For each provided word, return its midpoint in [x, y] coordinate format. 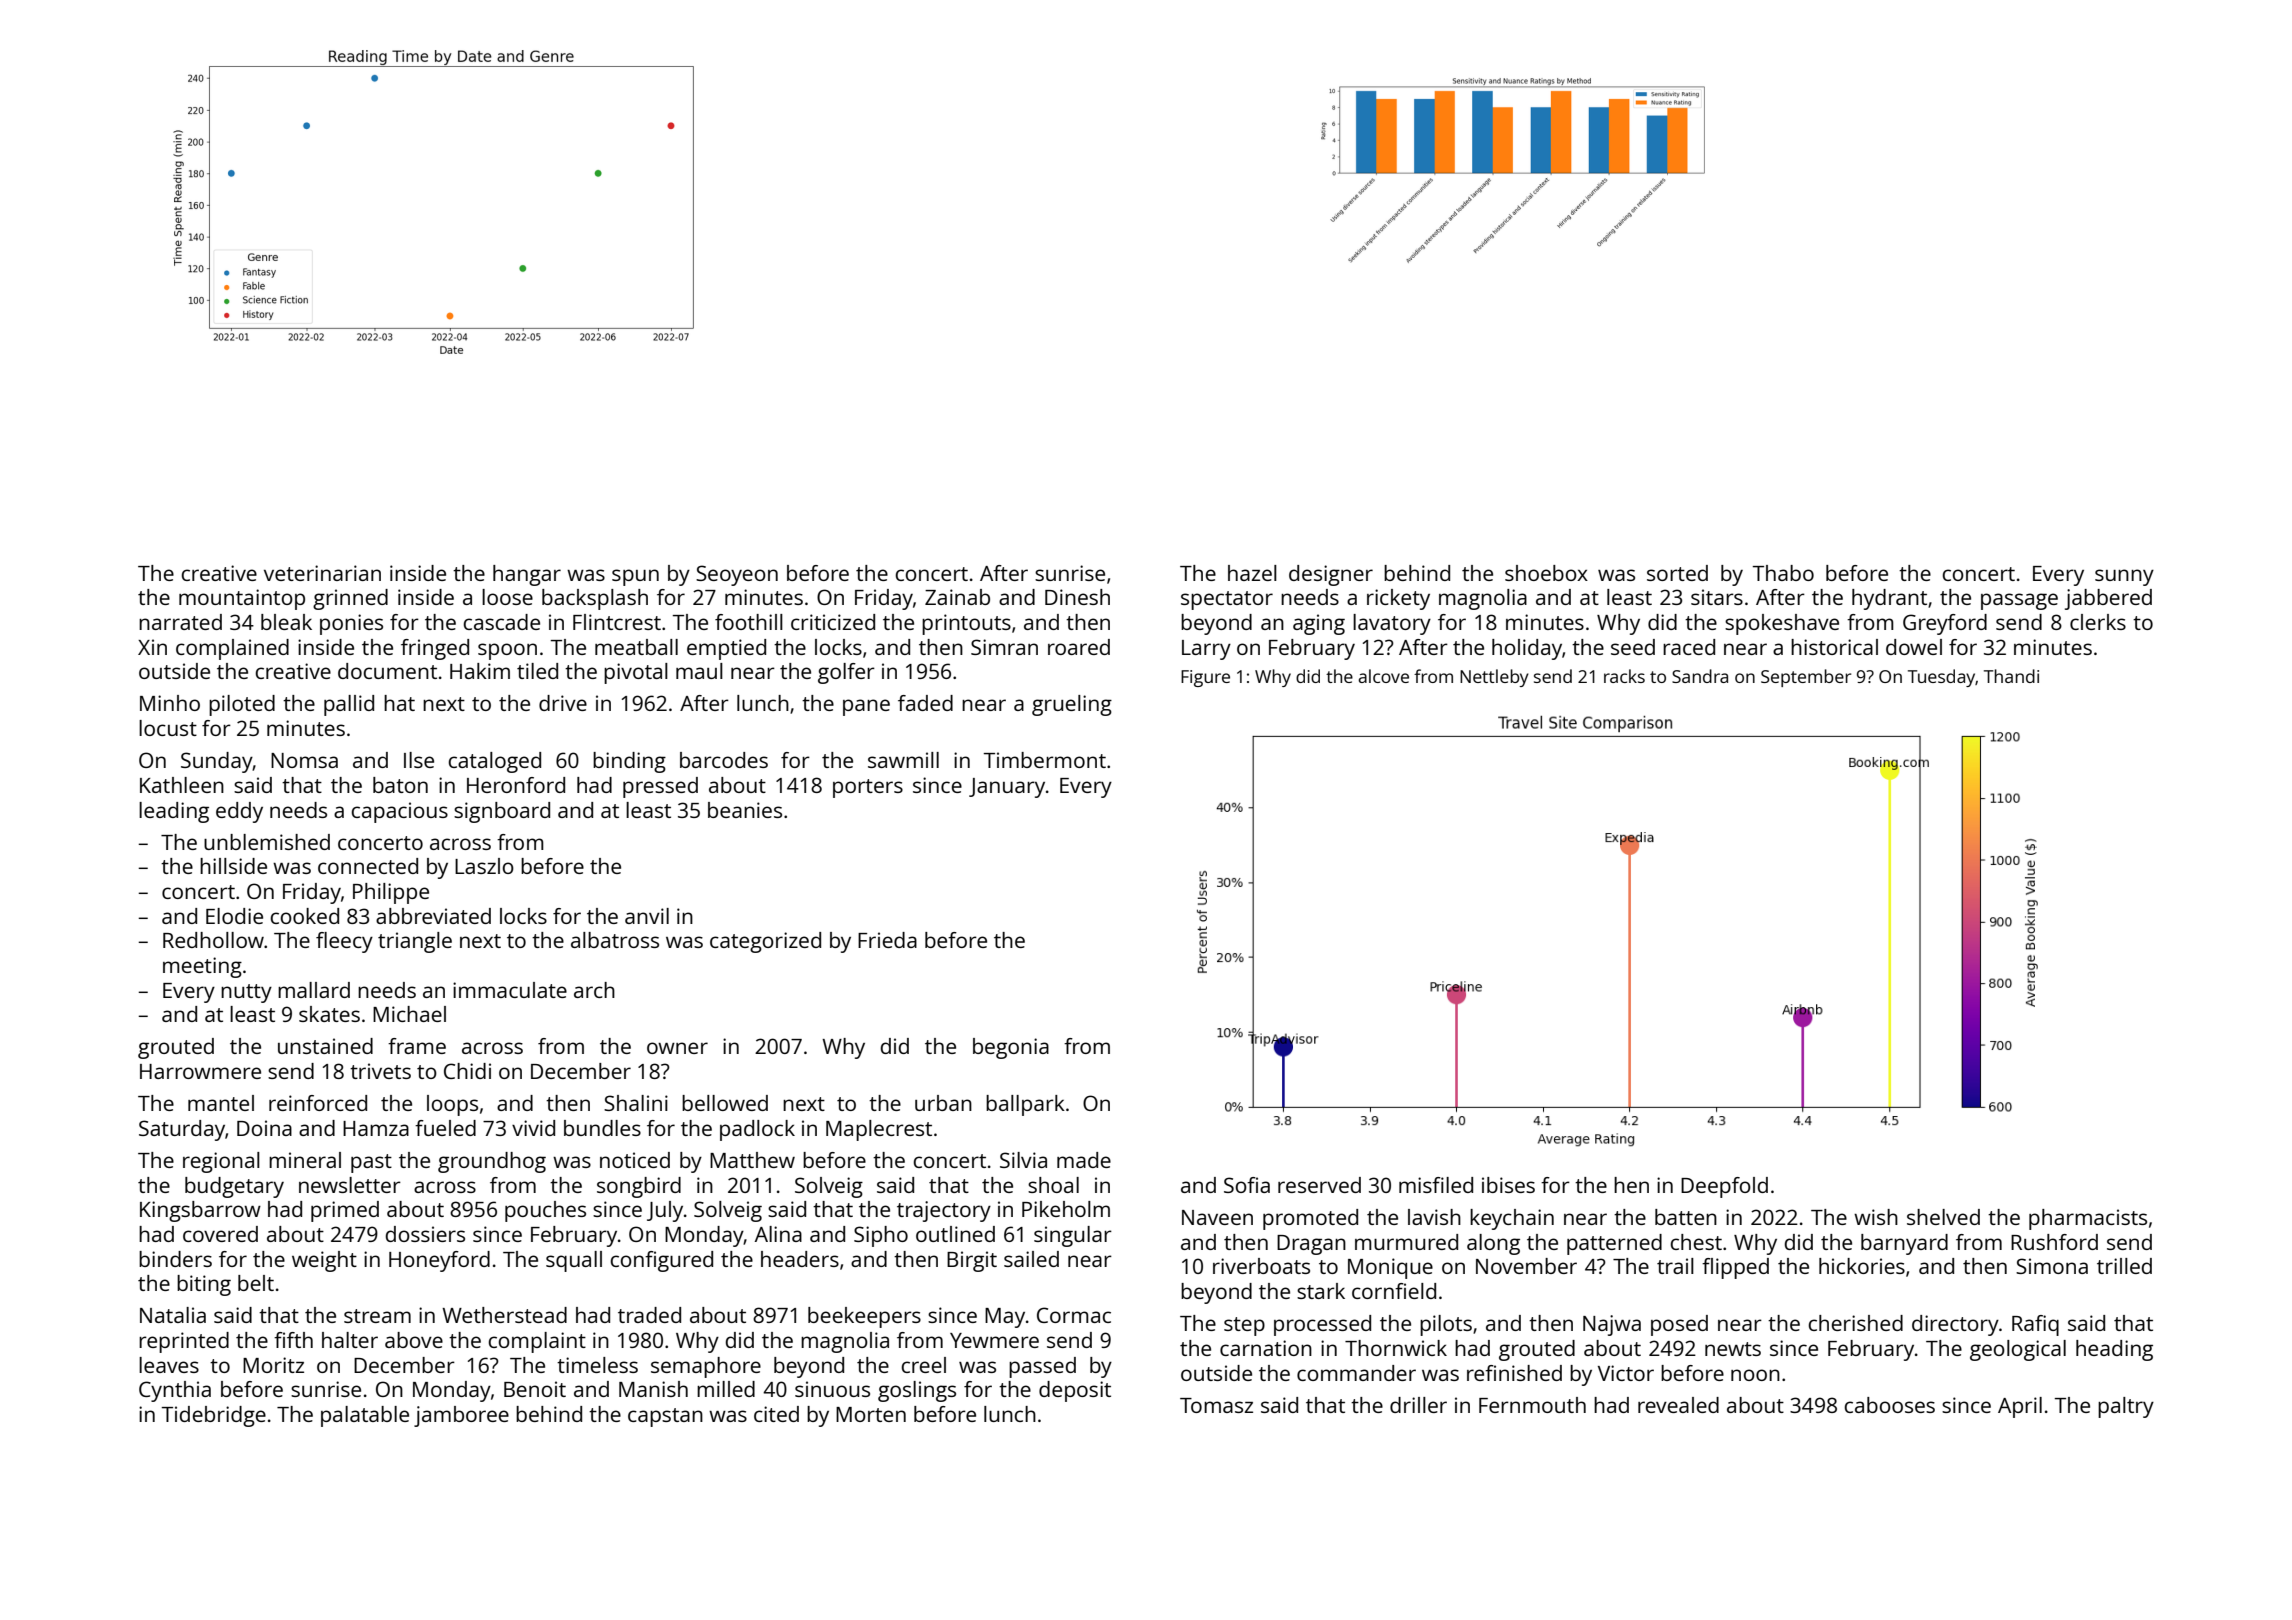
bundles [602, 1128]
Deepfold [1724, 1187]
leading [174, 812]
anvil [647, 916]
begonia [1011, 1048]
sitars [1717, 597]
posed [1679, 1325]
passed [1042, 1367]
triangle [415, 942]
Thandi [2011, 676]
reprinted [184, 1342]
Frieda [887, 940]
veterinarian [322, 573]
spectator [1227, 600]
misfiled [1436, 1185]
